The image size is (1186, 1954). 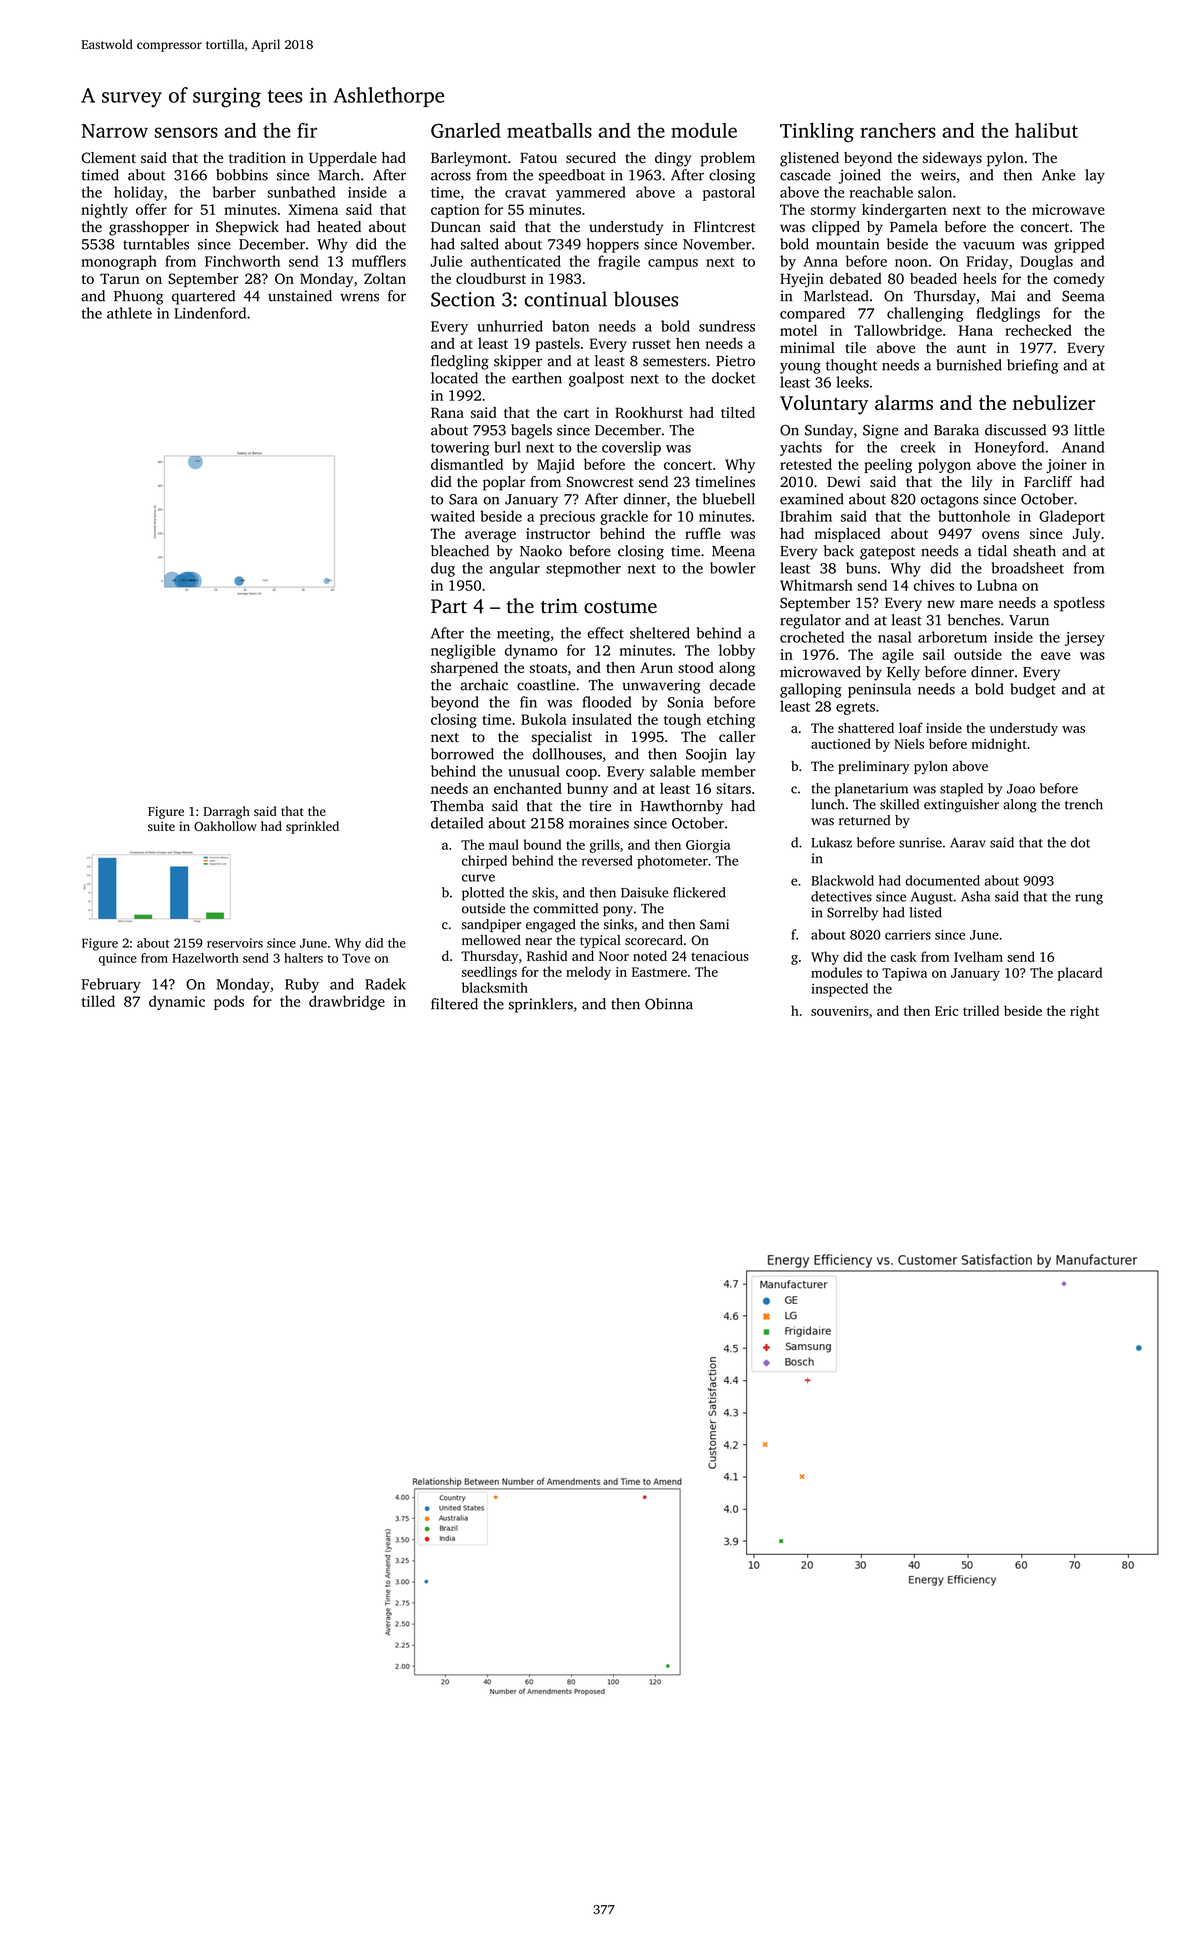 I want to click on Darragh, so click(x=226, y=812).
